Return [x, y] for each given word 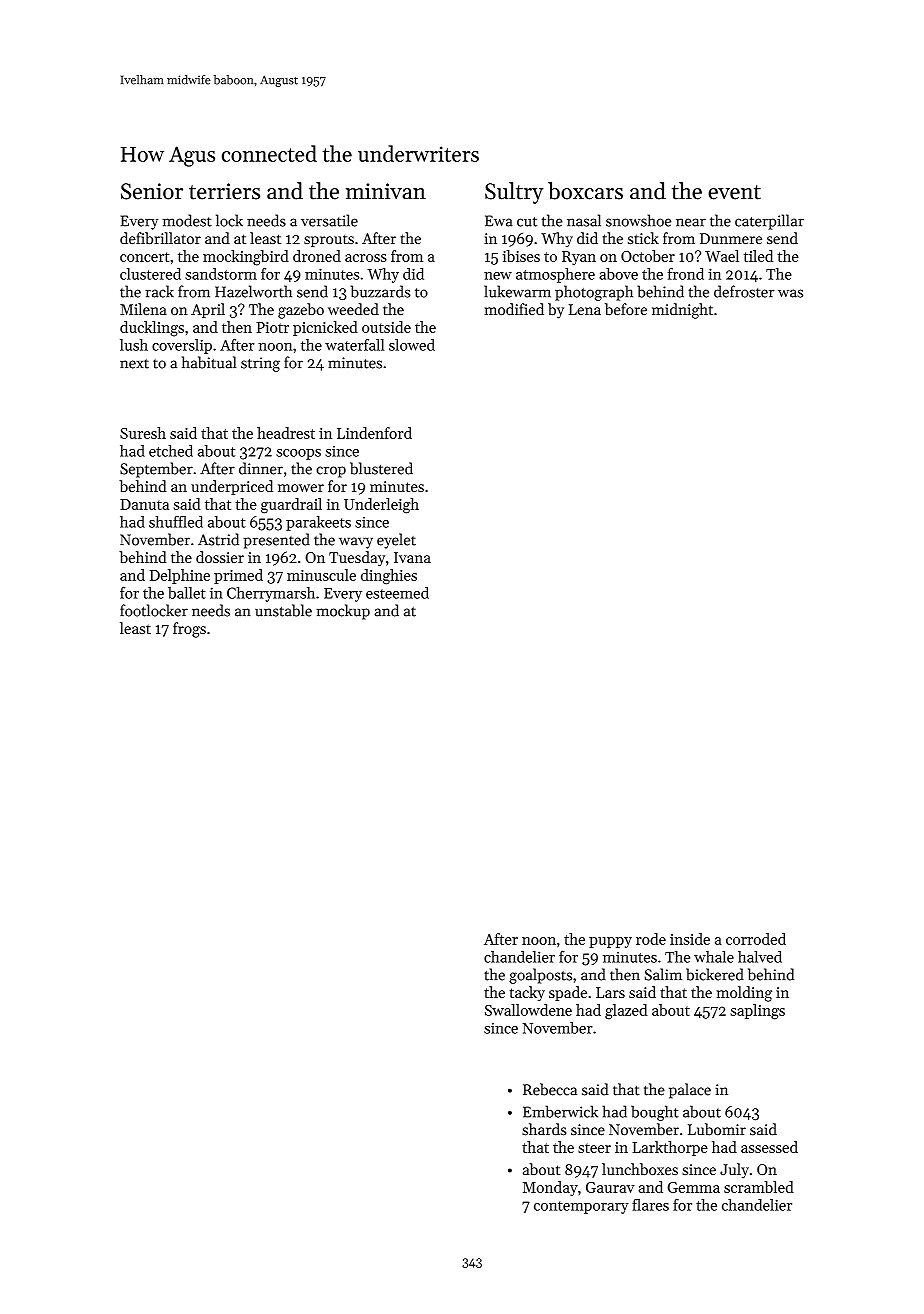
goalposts [540, 976]
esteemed [397, 593]
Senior [152, 191]
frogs [189, 630]
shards [544, 1129]
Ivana [412, 557]
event [734, 192]
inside [690, 939]
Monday [550, 1188]
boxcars [585, 191]
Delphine [180, 576]
